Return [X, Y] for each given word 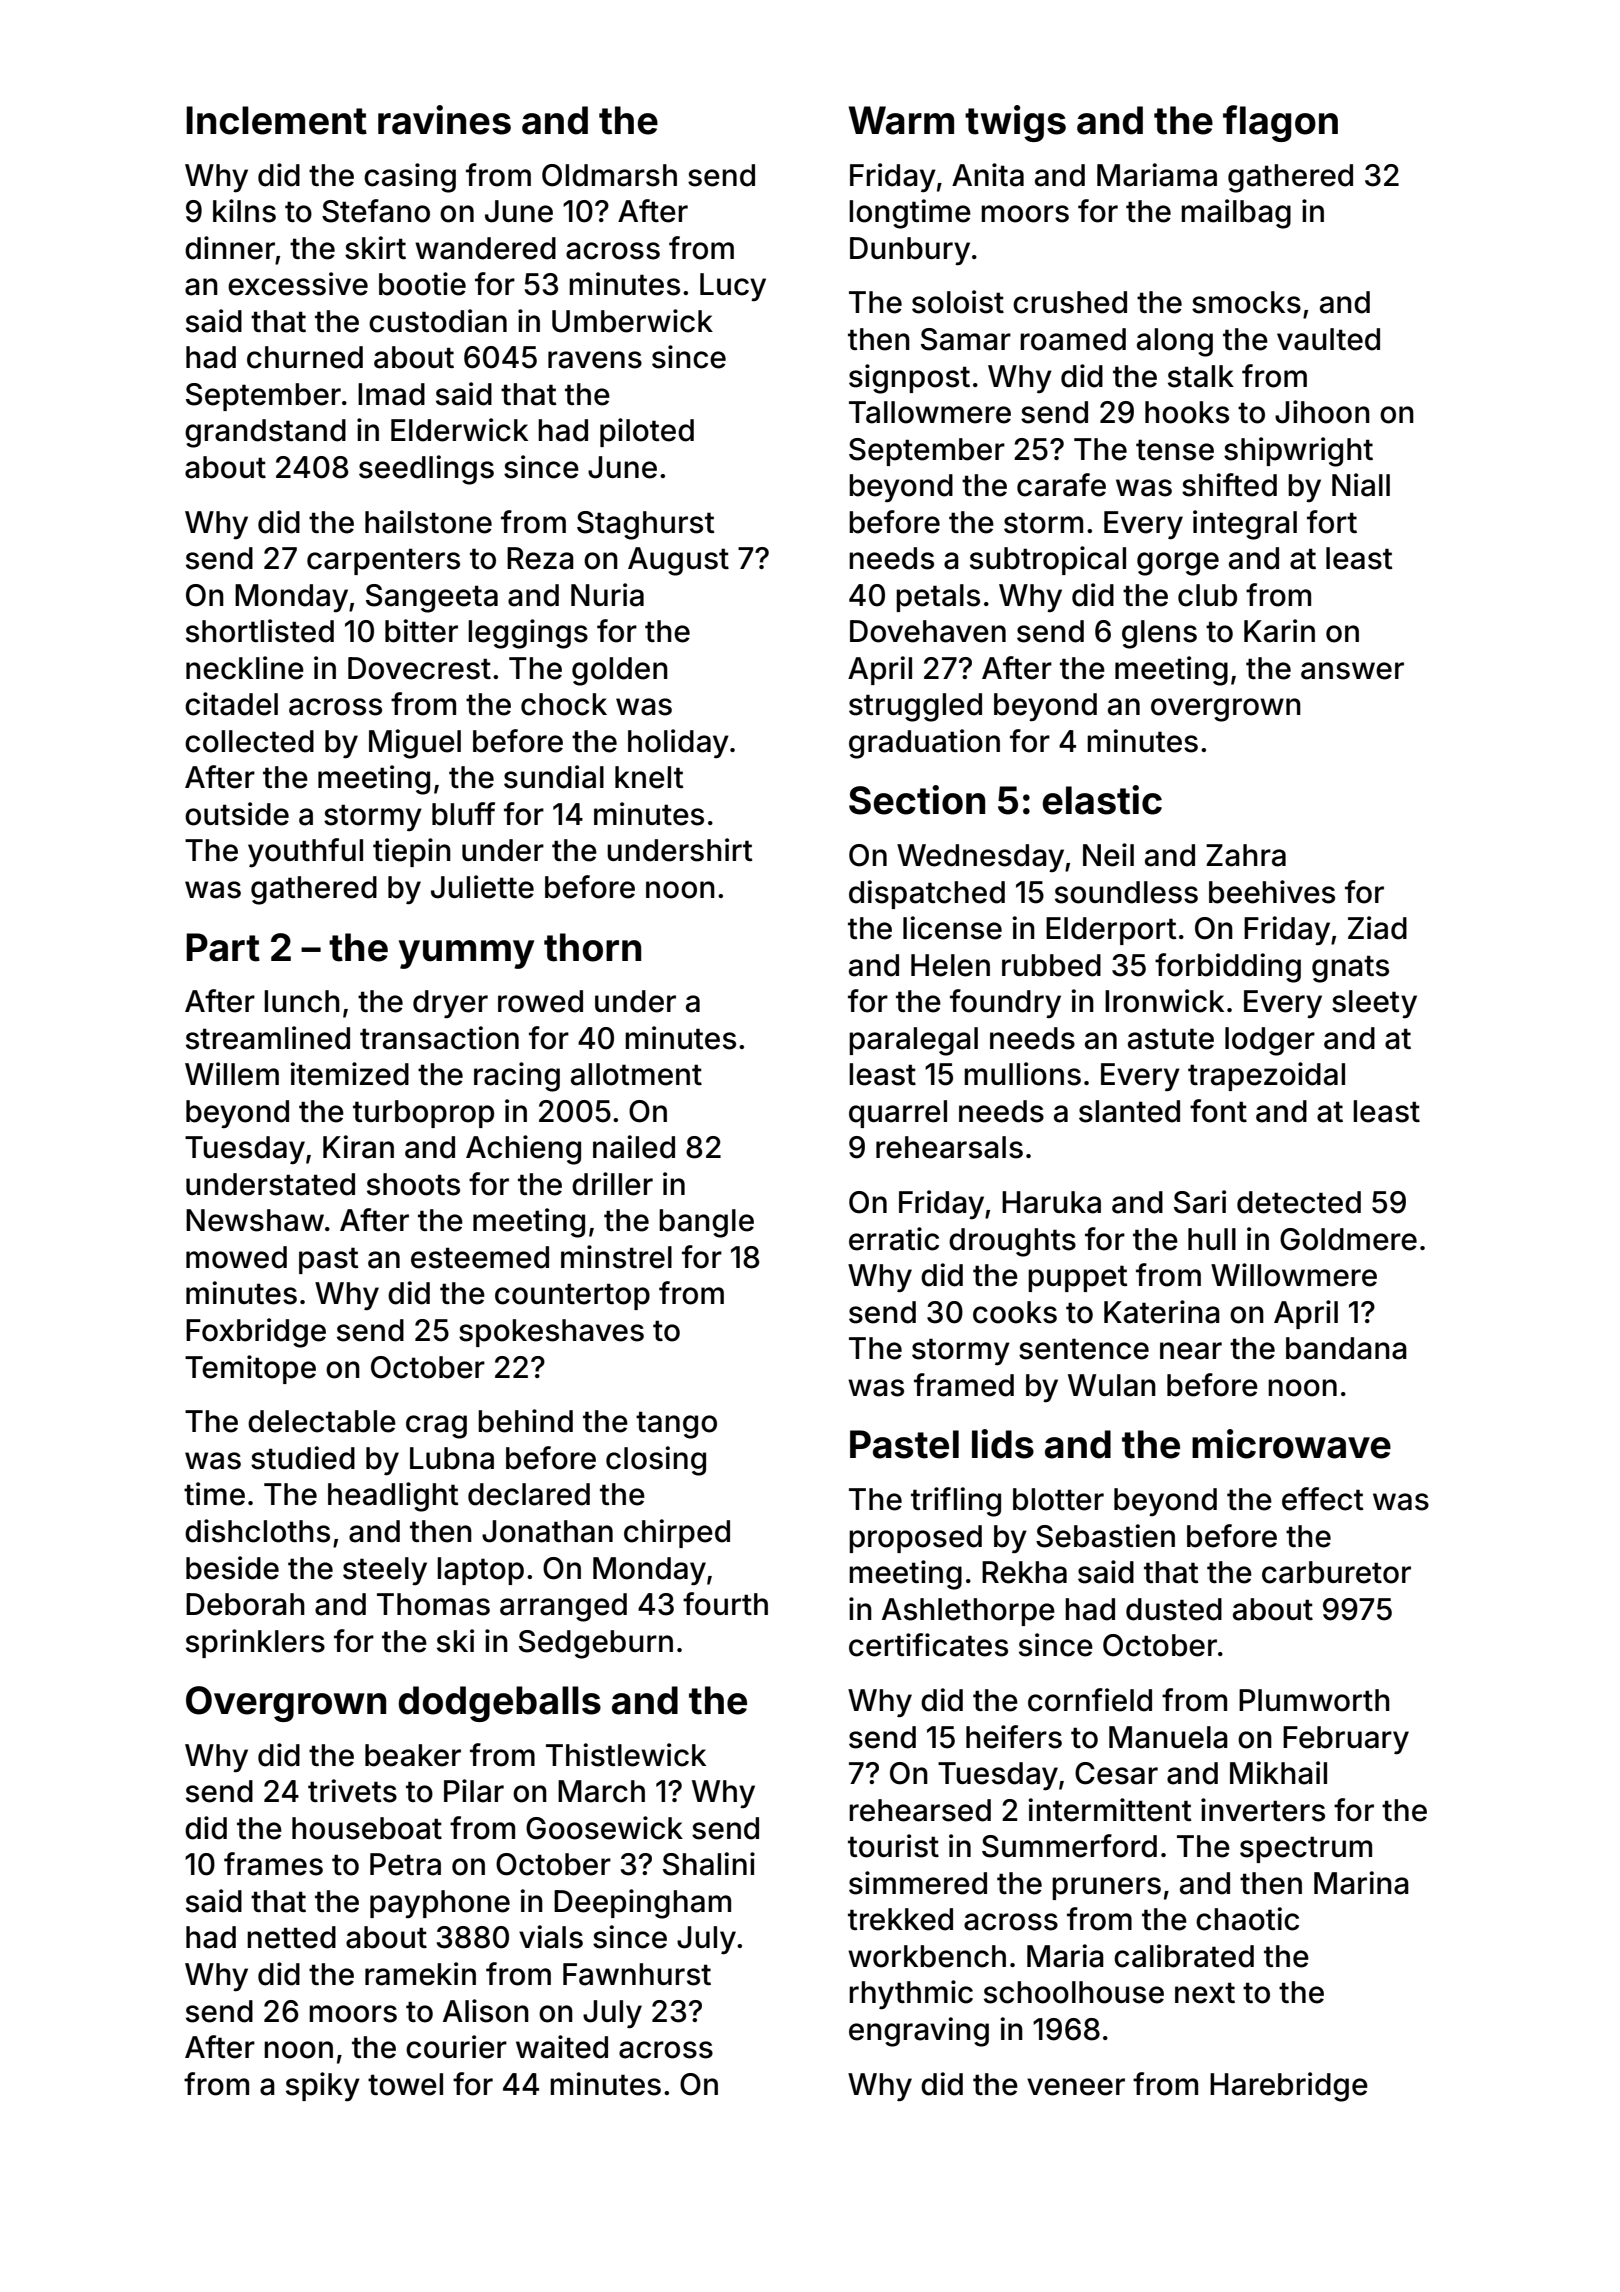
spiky [323, 2086]
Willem [232, 1074]
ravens [595, 360]
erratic [894, 1239]
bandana [1346, 1348]
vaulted [1328, 339]
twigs [1015, 123]
